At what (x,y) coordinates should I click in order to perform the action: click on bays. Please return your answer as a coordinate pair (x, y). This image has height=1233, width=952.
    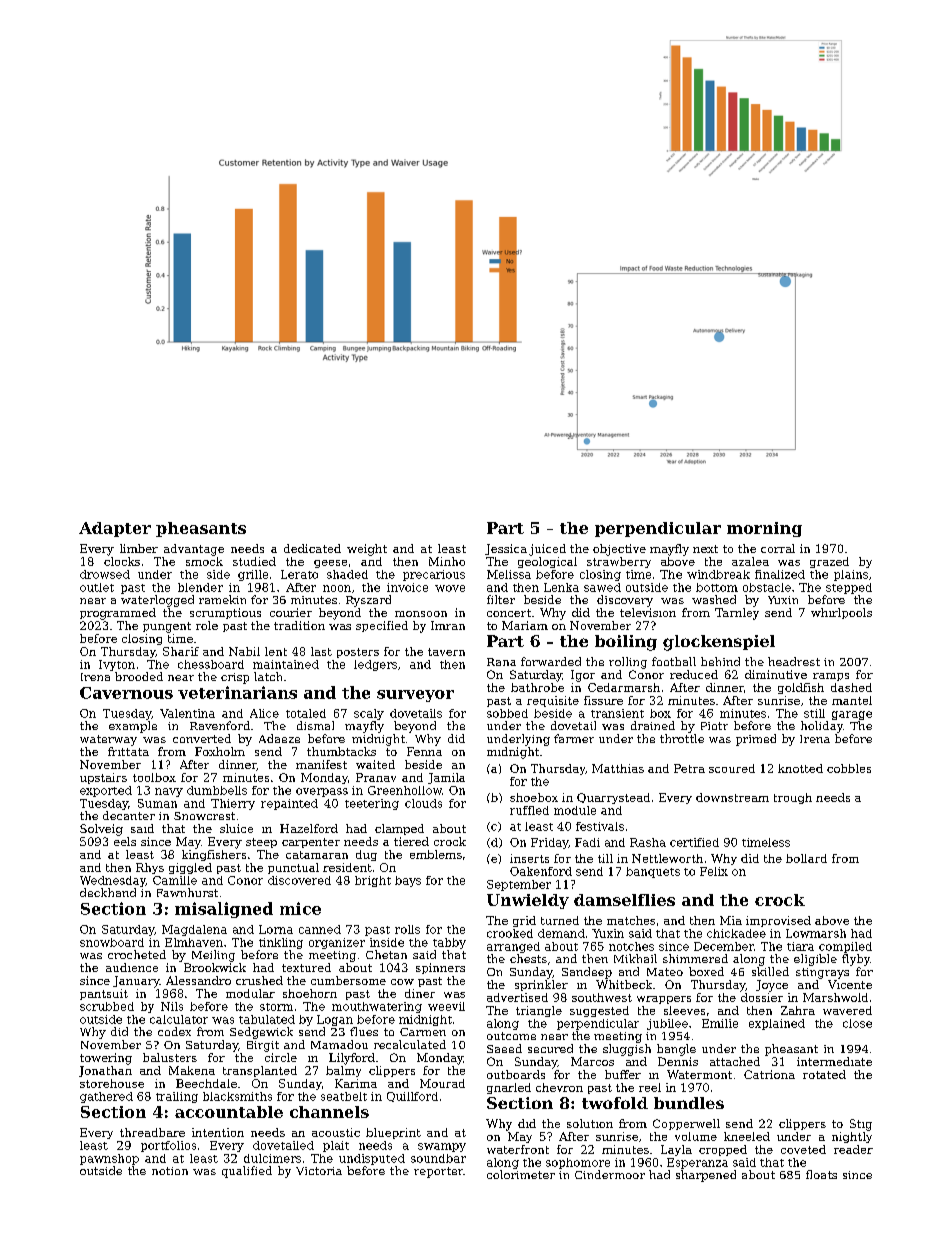
    Looking at the image, I should click on (408, 881).
